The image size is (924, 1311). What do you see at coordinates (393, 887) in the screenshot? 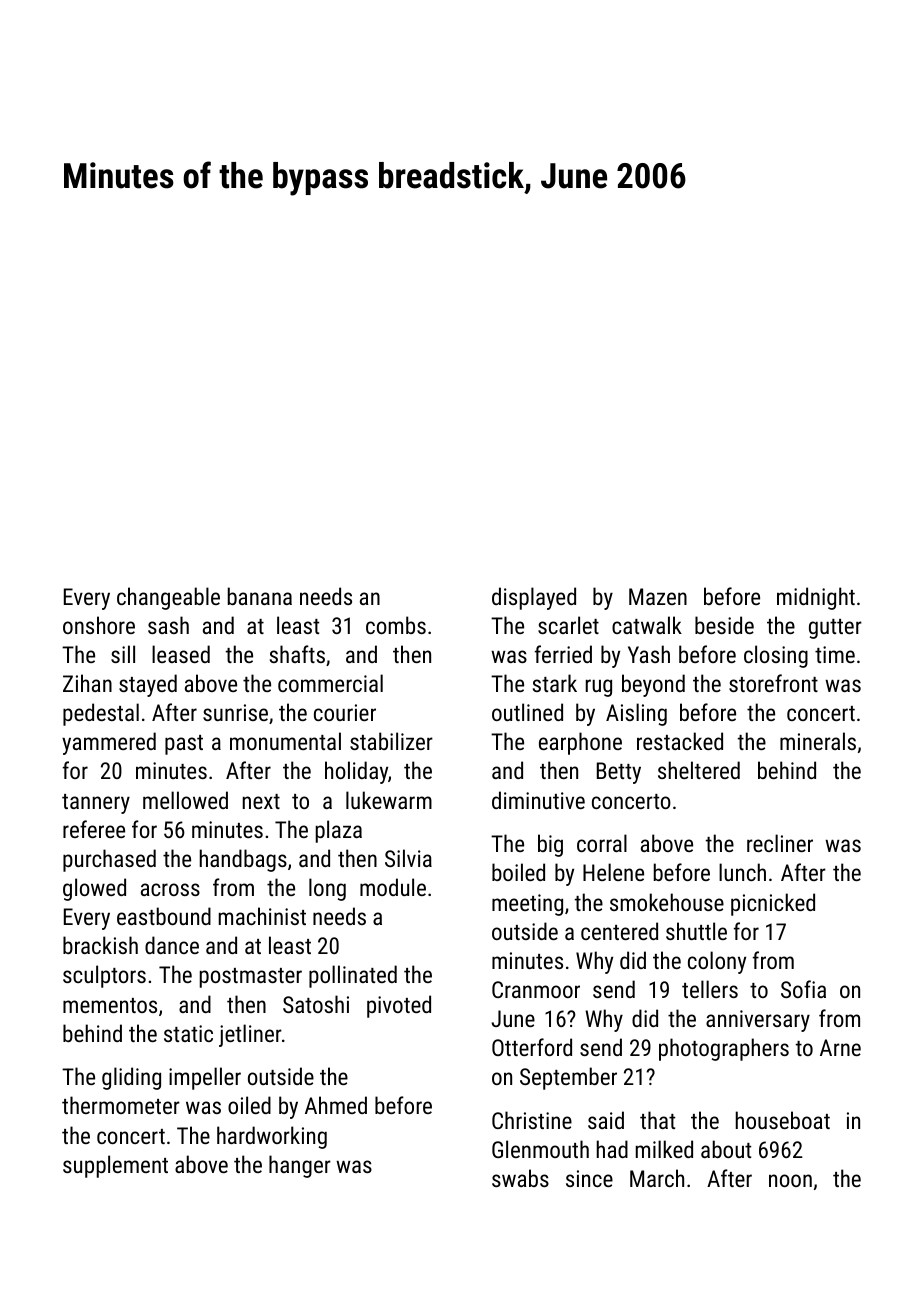
I see `module` at bounding box center [393, 887].
